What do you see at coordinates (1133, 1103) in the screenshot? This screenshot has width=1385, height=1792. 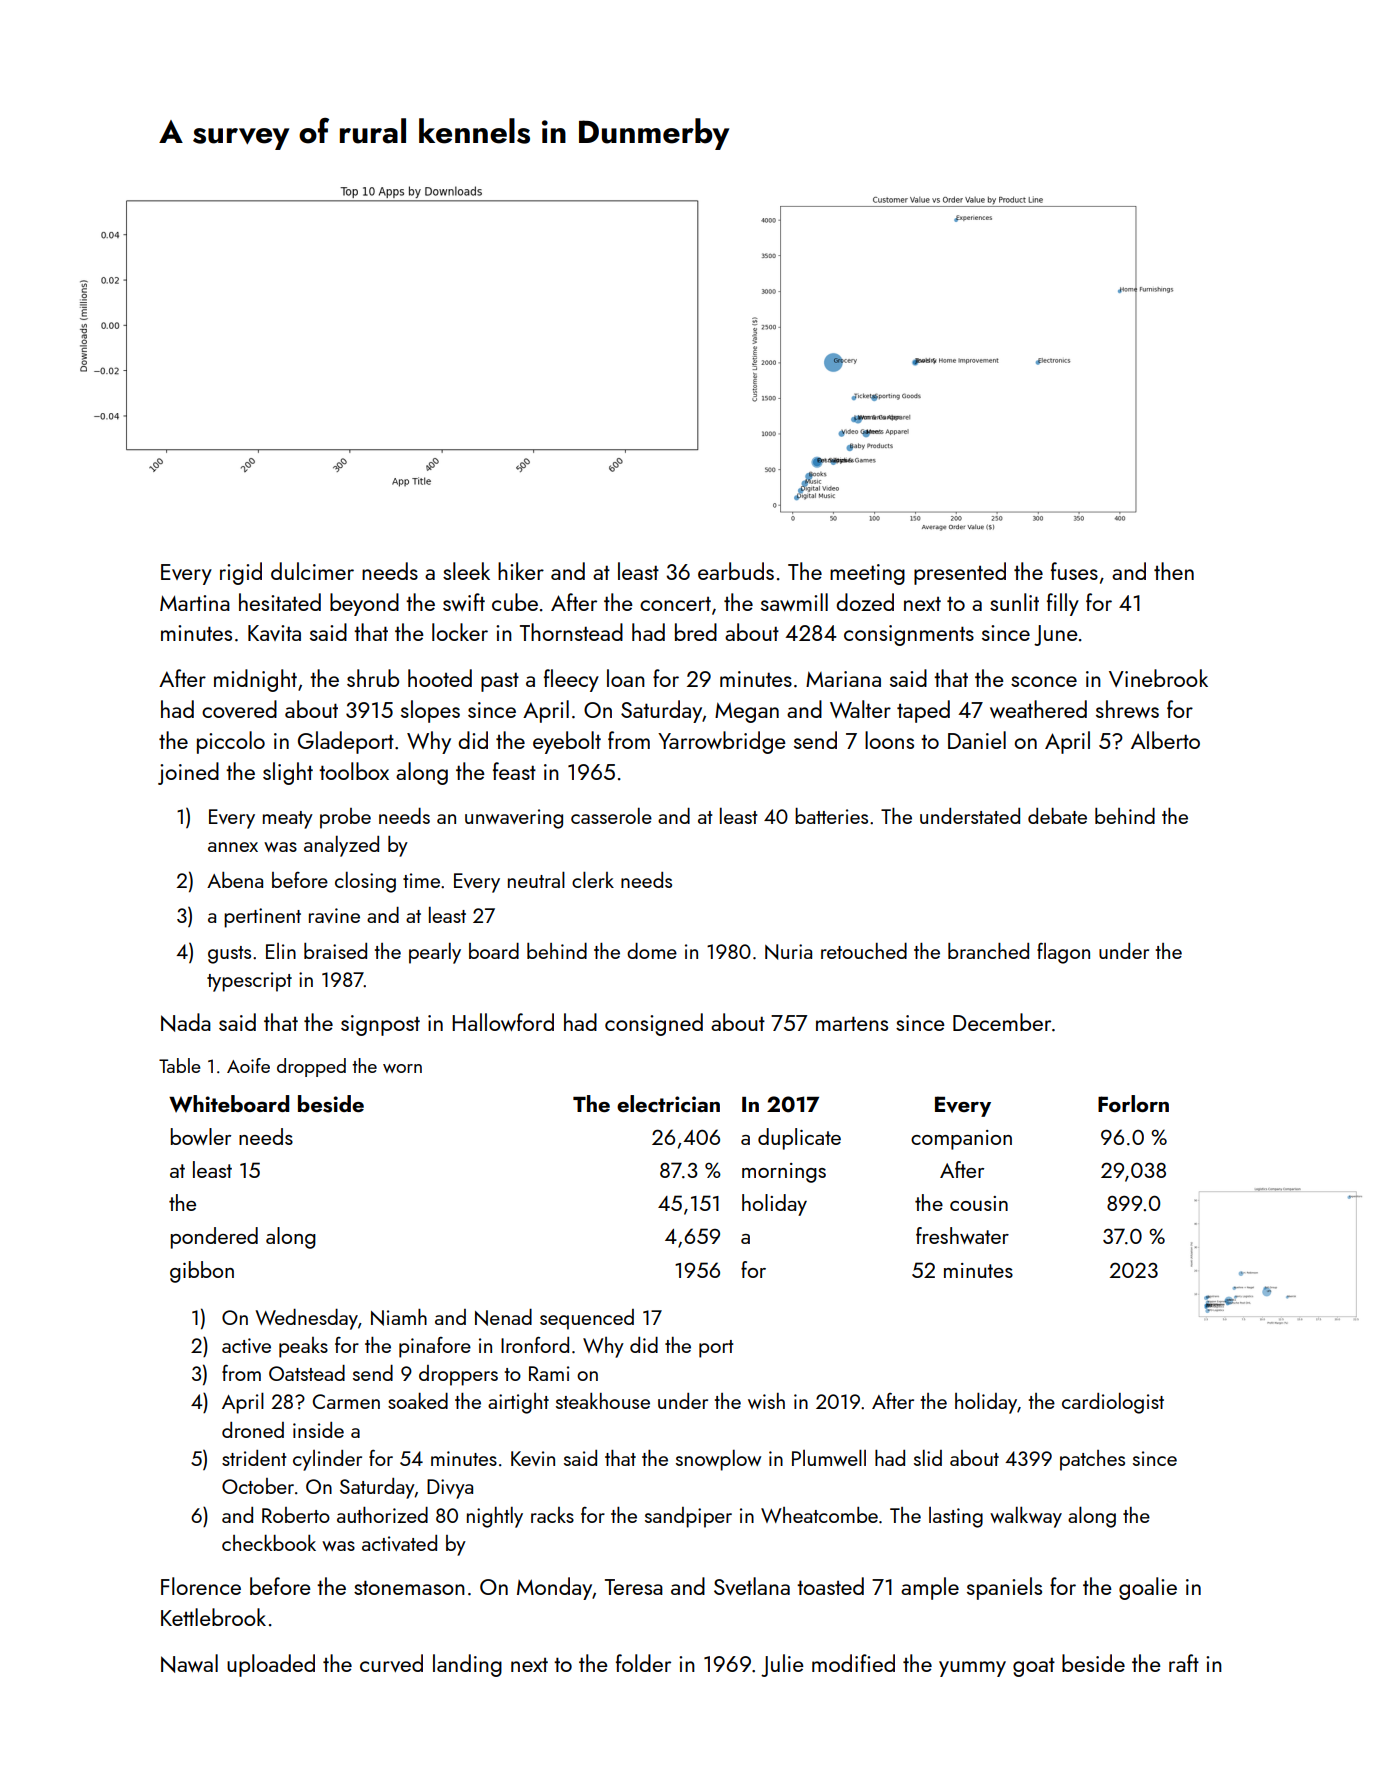 I see `Forlorn` at bounding box center [1133, 1103].
